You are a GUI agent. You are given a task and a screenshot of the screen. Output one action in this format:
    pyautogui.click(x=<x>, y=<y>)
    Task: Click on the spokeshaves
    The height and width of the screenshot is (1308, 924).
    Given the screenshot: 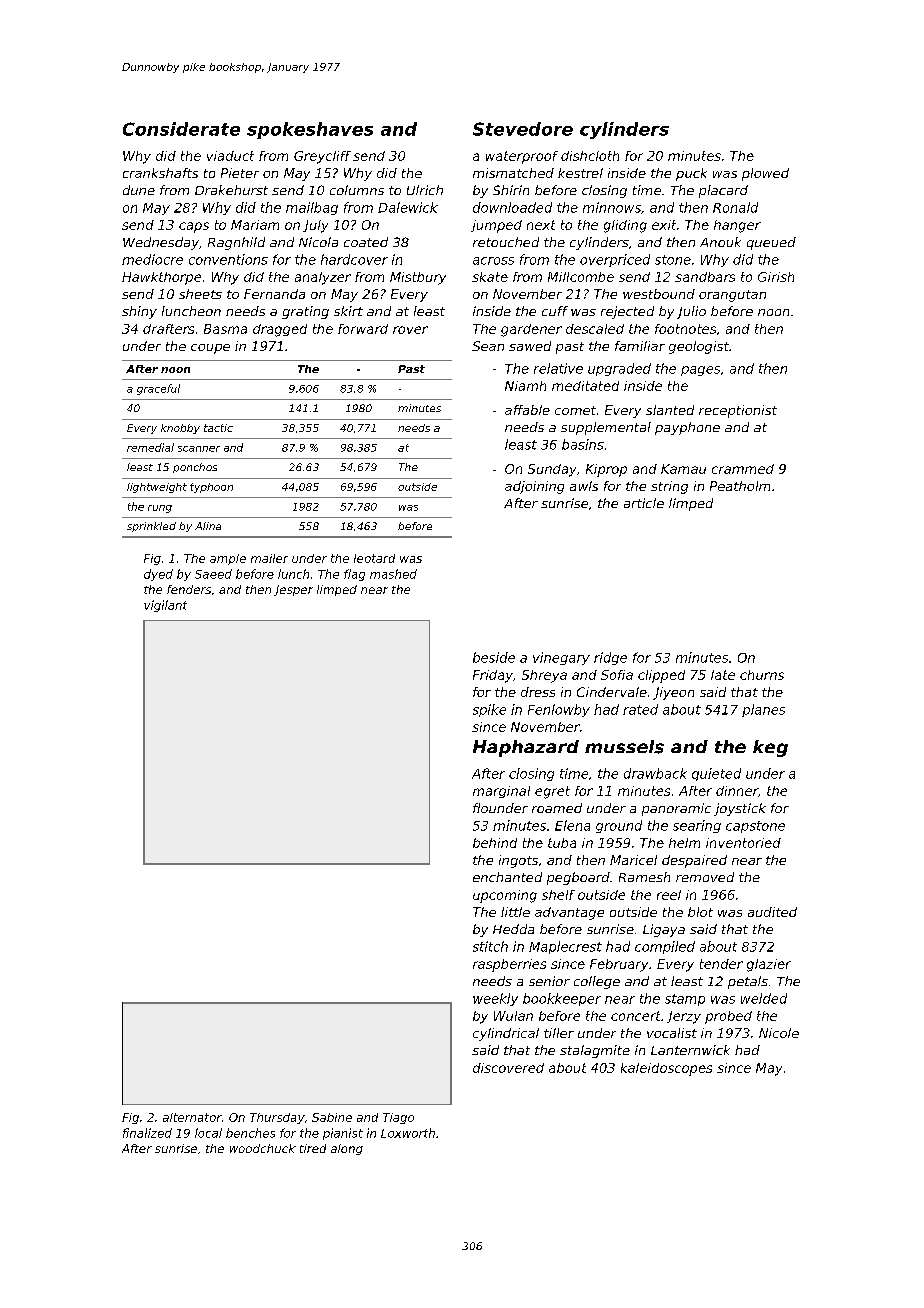 What is the action you would take?
    pyautogui.click(x=310, y=130)
